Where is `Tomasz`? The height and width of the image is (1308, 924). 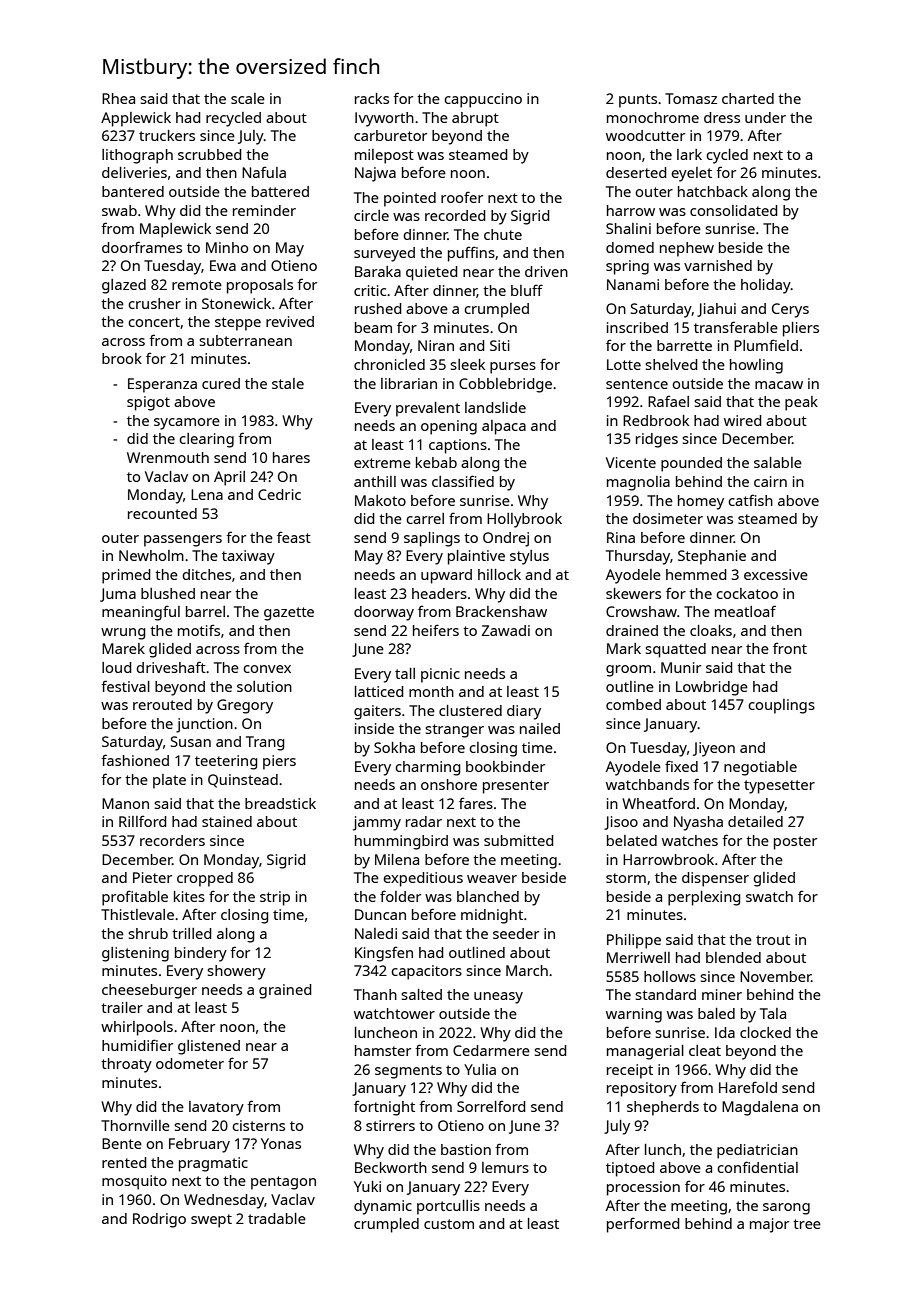 Tomasz is located at coordinates (691, 98).
